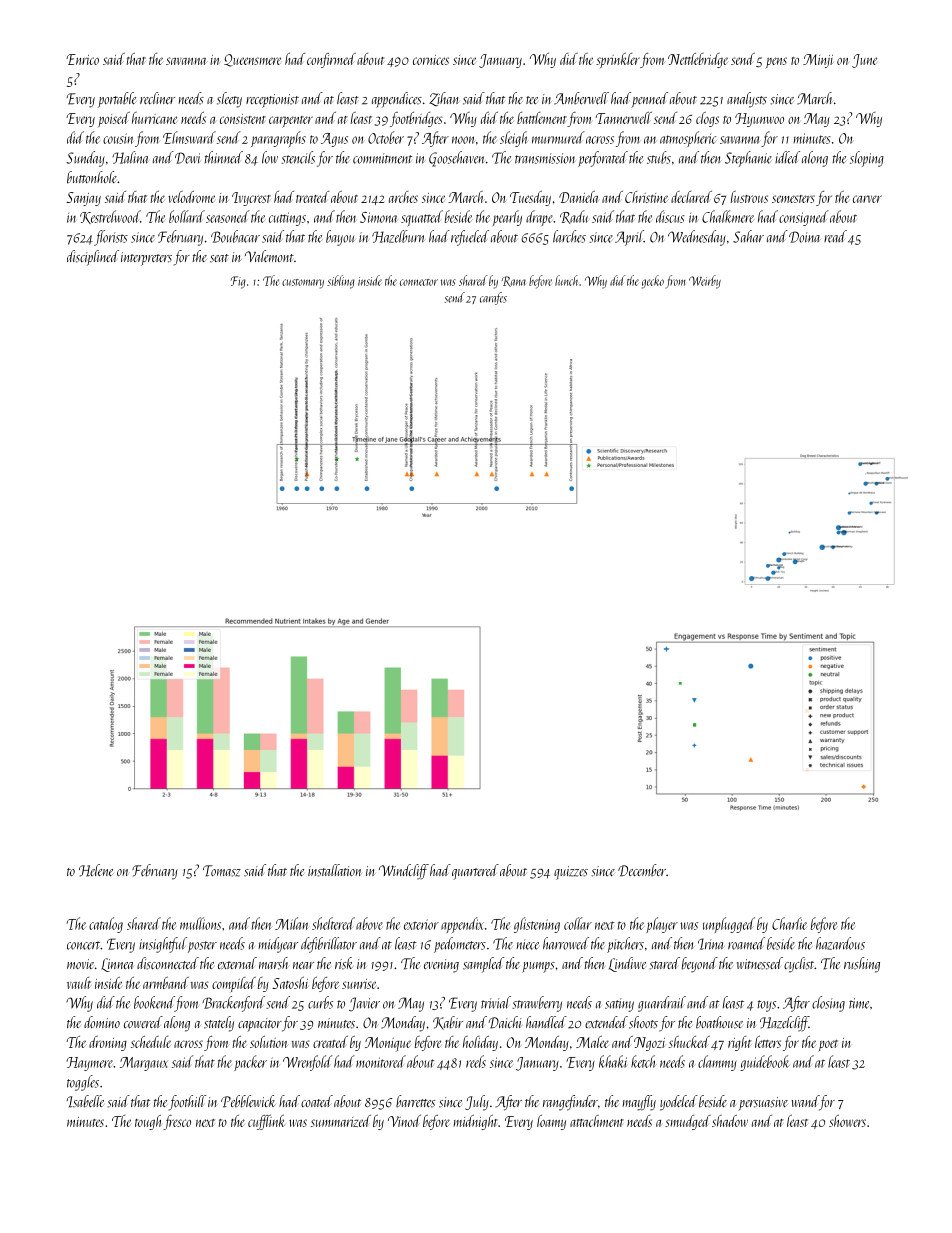 Image resolution: width=952 pixels, height=1233 pixels. What do you see at coordinates (793, 199) in the image?
I see `semesters` at bounding box center [793, 199].
